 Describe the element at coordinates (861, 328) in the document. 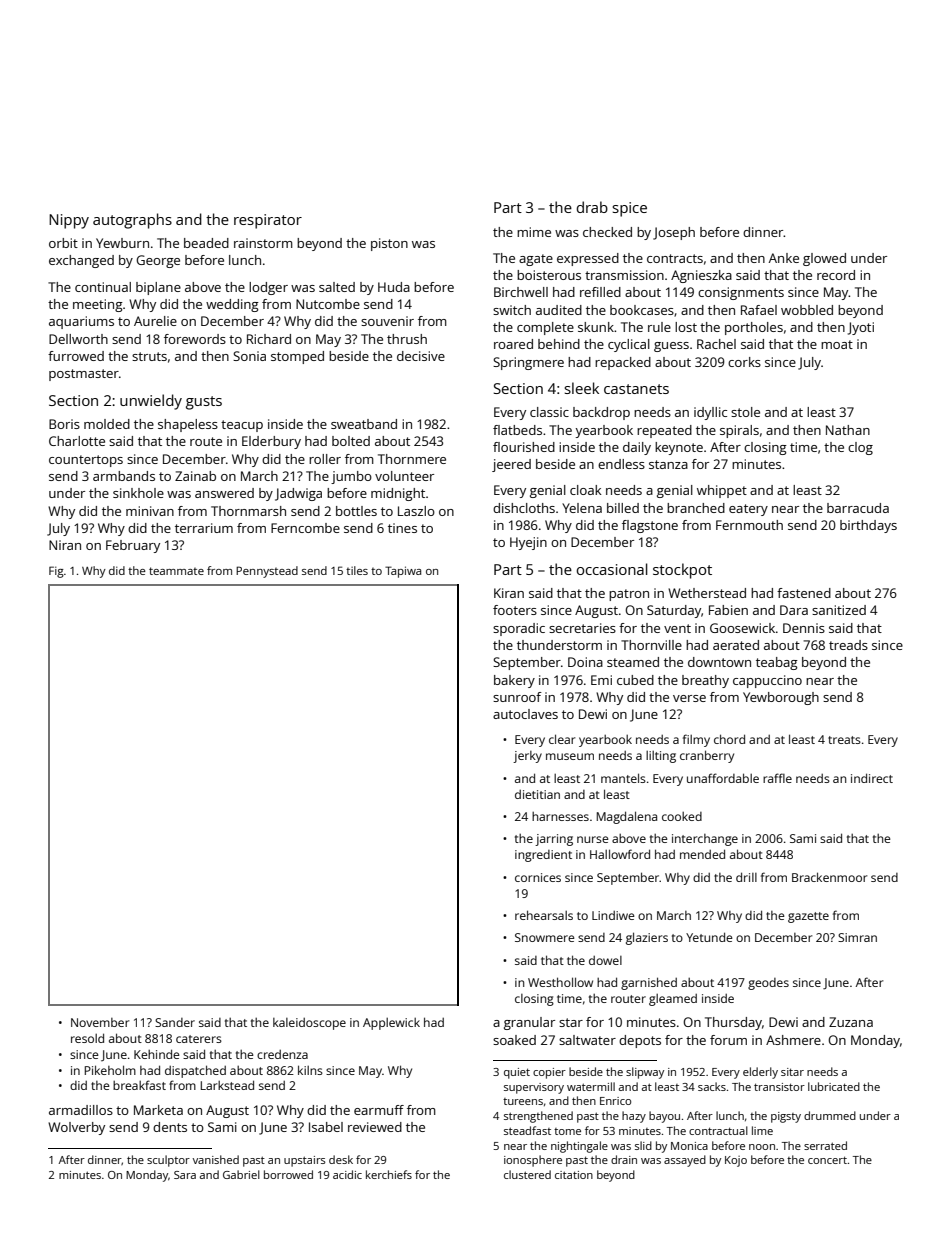

I see `Jyoti` at that location.
